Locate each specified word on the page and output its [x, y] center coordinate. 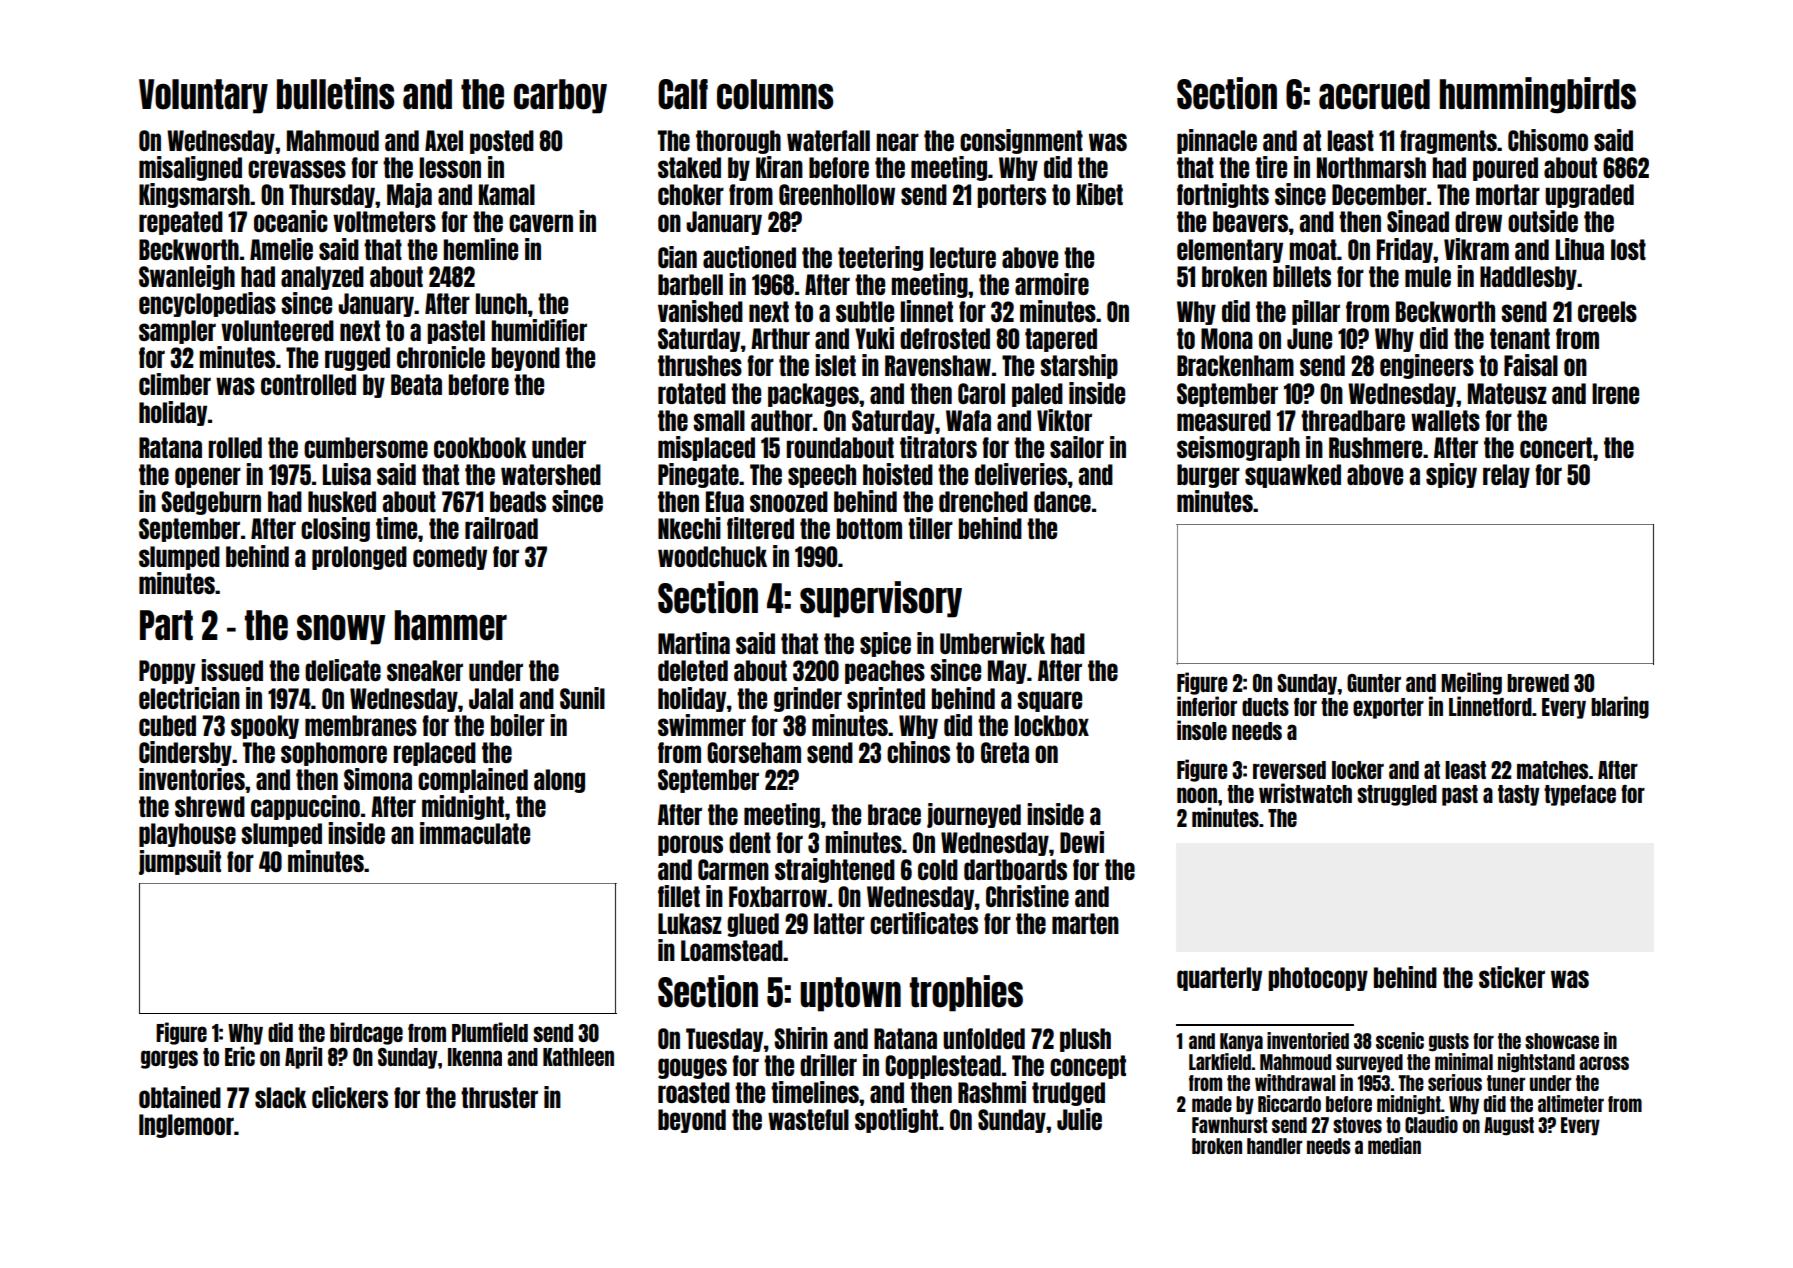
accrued [1374, 94]
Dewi [1082, 842]
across [1604, 1063]
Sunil [582, 698]
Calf [683, 94]
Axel [444, 140]
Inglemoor [186, 1126]
